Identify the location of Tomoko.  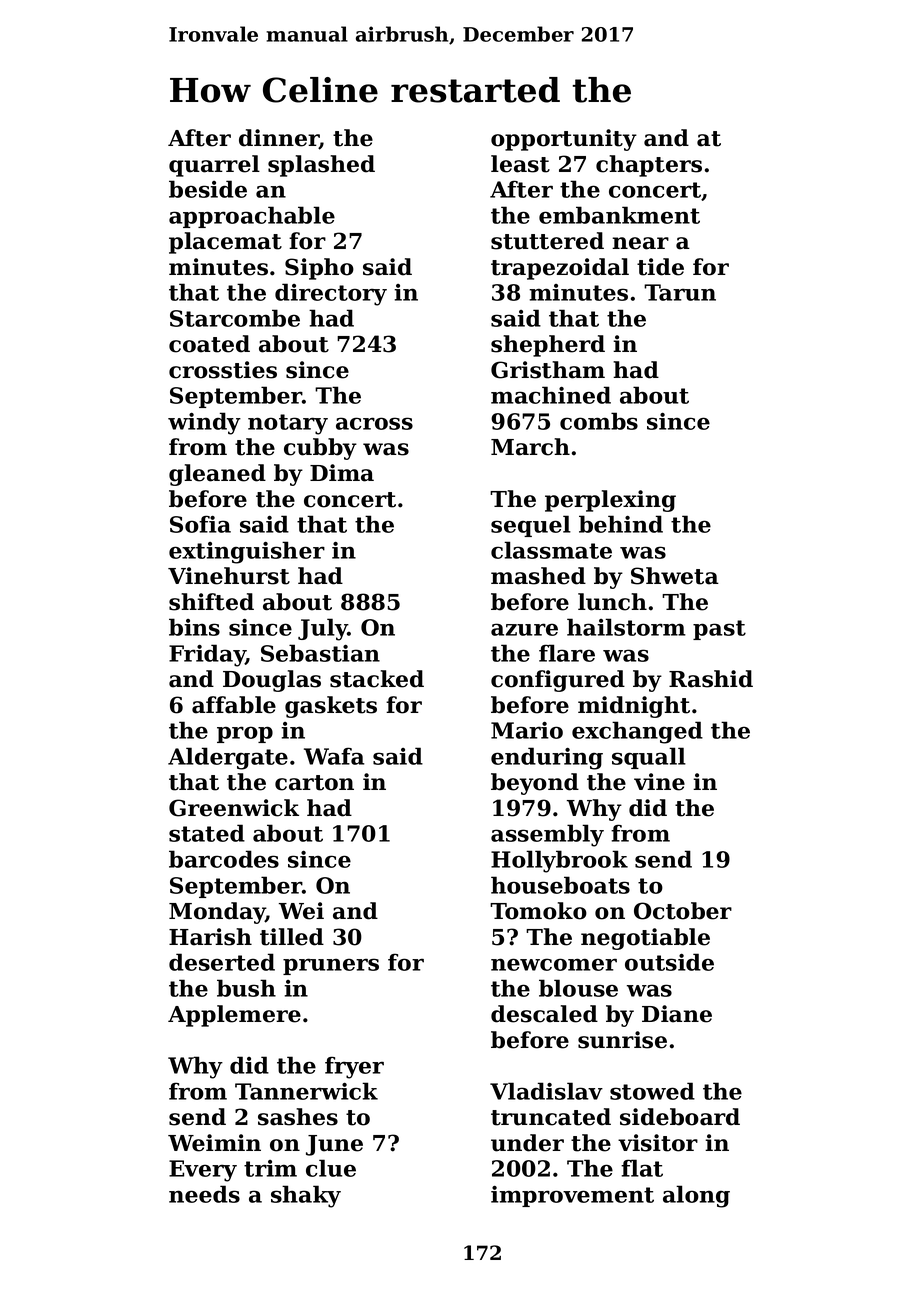
(538, 911).
